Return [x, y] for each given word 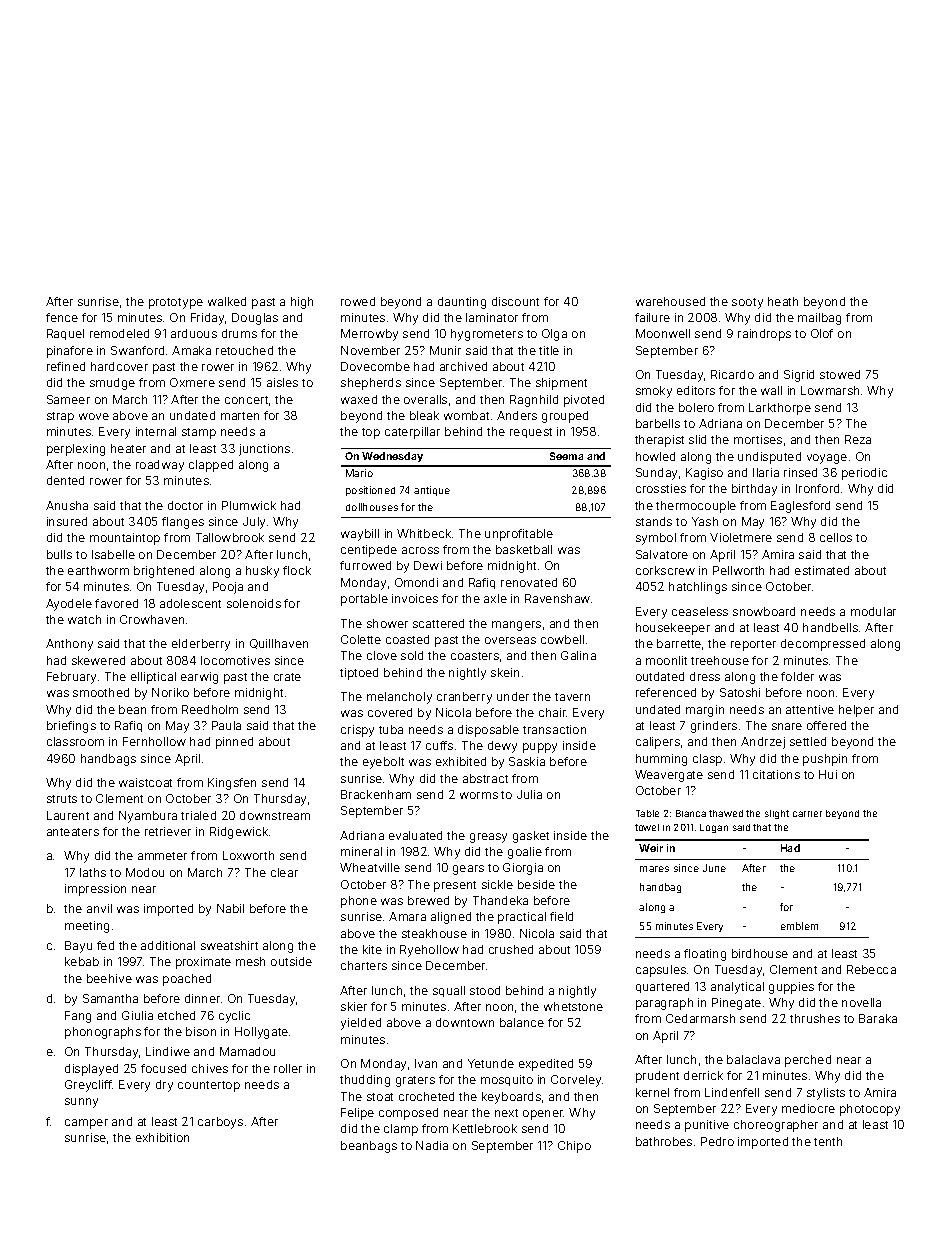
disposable [488, 731]
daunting [462, 303]
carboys [220, 1123]
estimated [822, 570]
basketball [524, 549]
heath [783, 301]
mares [654, 869]
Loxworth [248, 855]
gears [468, 870]
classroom [75, 741]
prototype [176, 303]
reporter [753, 645]
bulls [59, 554]
